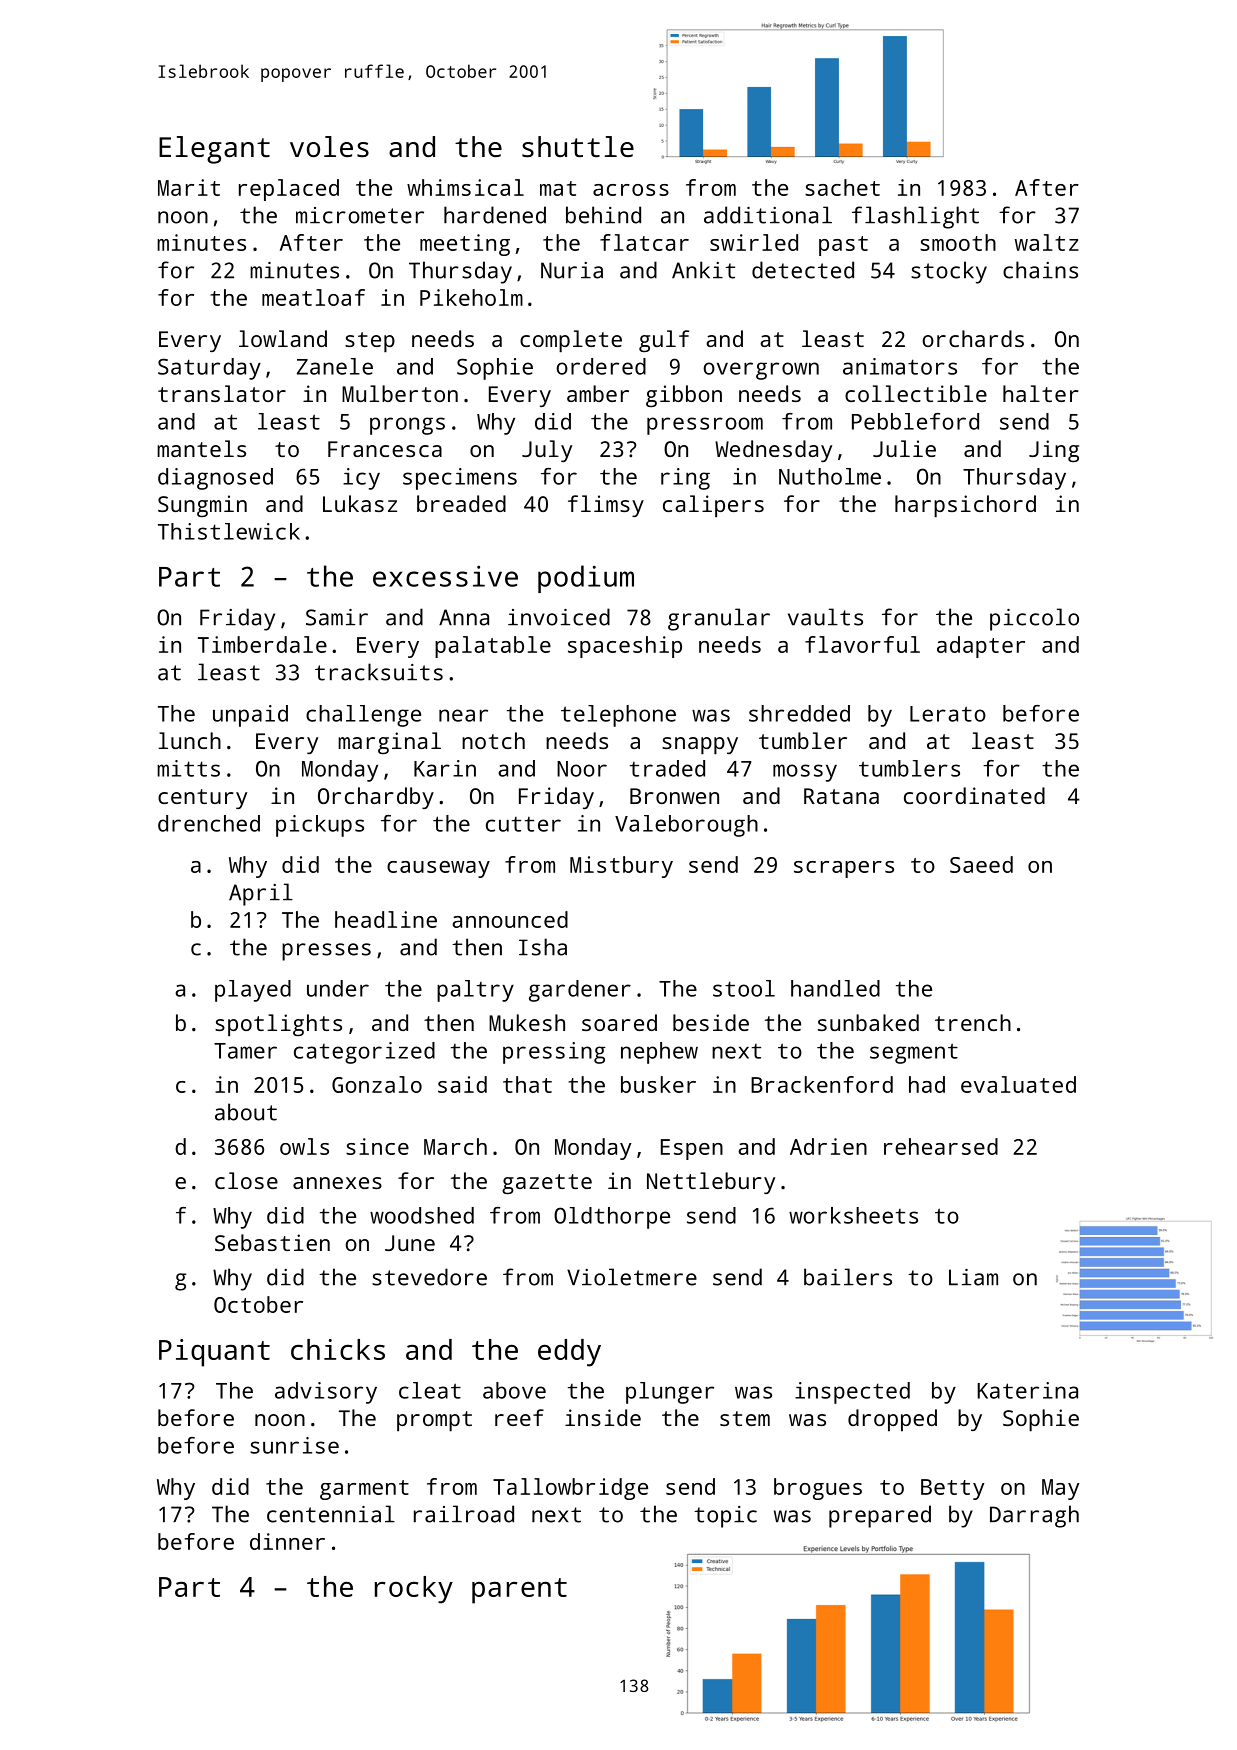 The height and width of the image is (1750, 1237). What do you see at coordinates (329, 147) in the image?
I see `voles` at bounding box center [329, 147].
